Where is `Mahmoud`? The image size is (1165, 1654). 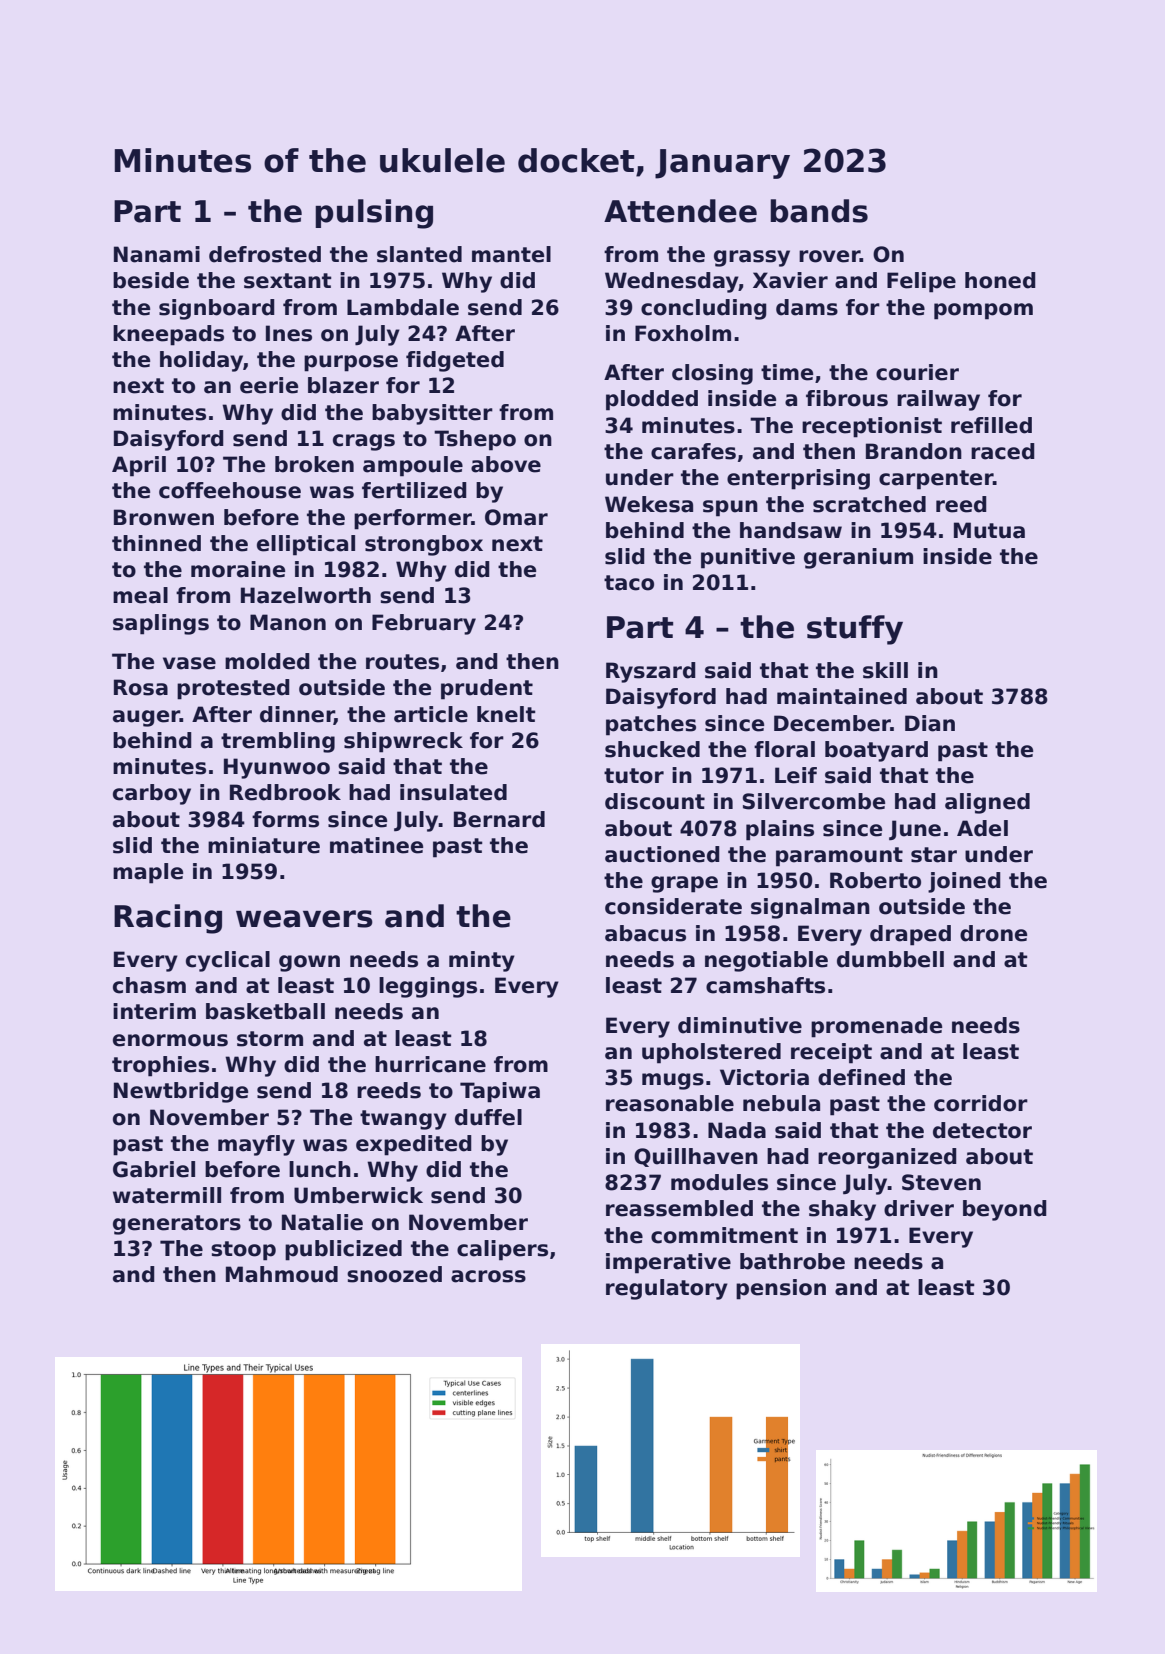
Mahmoud is located at coordinates (282, 1274).
